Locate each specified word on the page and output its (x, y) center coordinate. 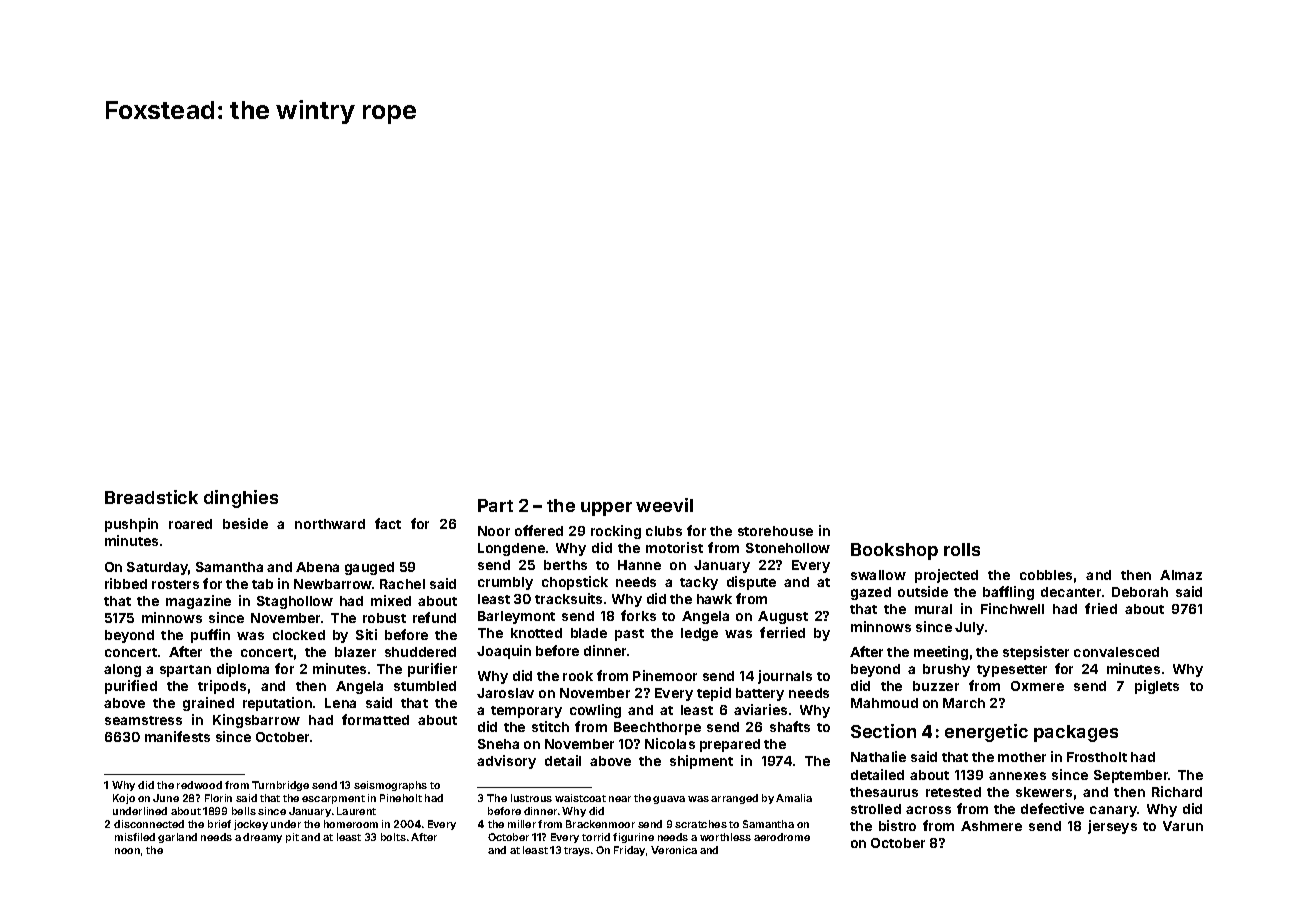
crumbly (505, 583)
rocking (616, 532)
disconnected (149, 824)
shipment (701, 762)
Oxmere (1037, 686)
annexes (1017, 776)
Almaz (1181, 575)
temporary (526, 712)
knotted (536, 633)
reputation (277, 704)
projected (946, 576)
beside (245, 523)
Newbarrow (333, 584)
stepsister (1036, 653)
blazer (355, 652)
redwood (199, 785)
